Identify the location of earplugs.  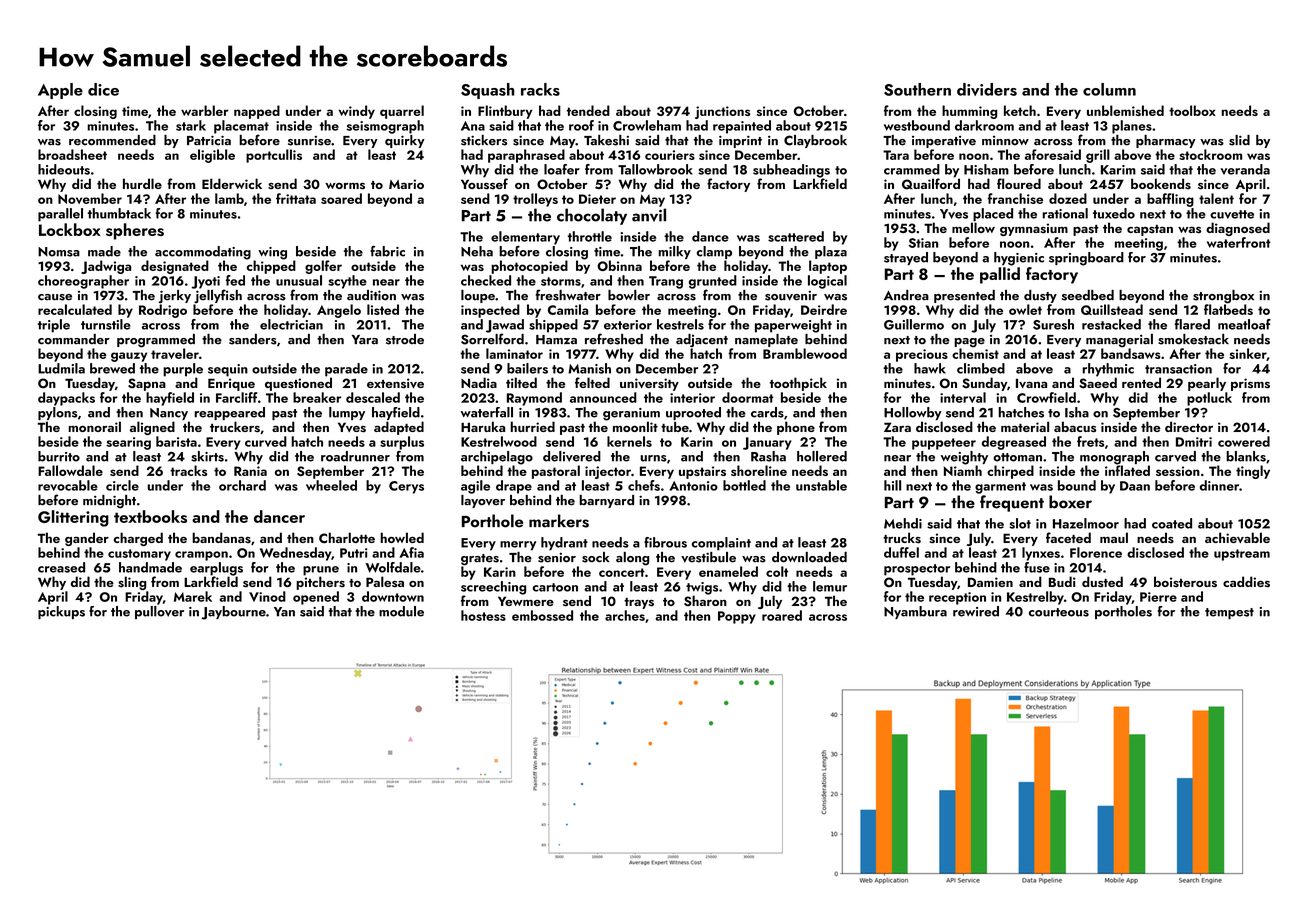
(216, 569).
